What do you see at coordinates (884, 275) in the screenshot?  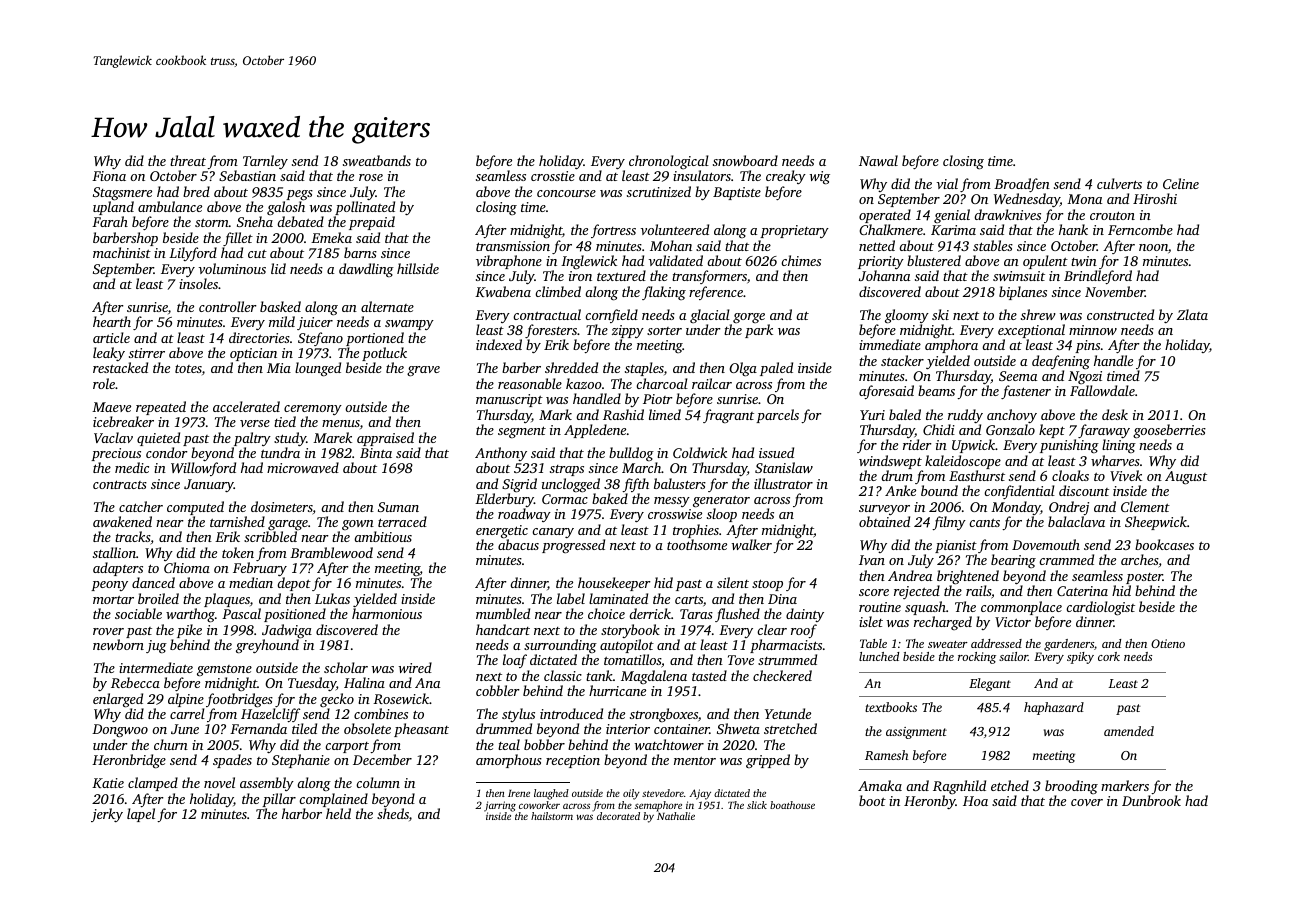 I see `Johanna` at bounding box center [884, 275].
